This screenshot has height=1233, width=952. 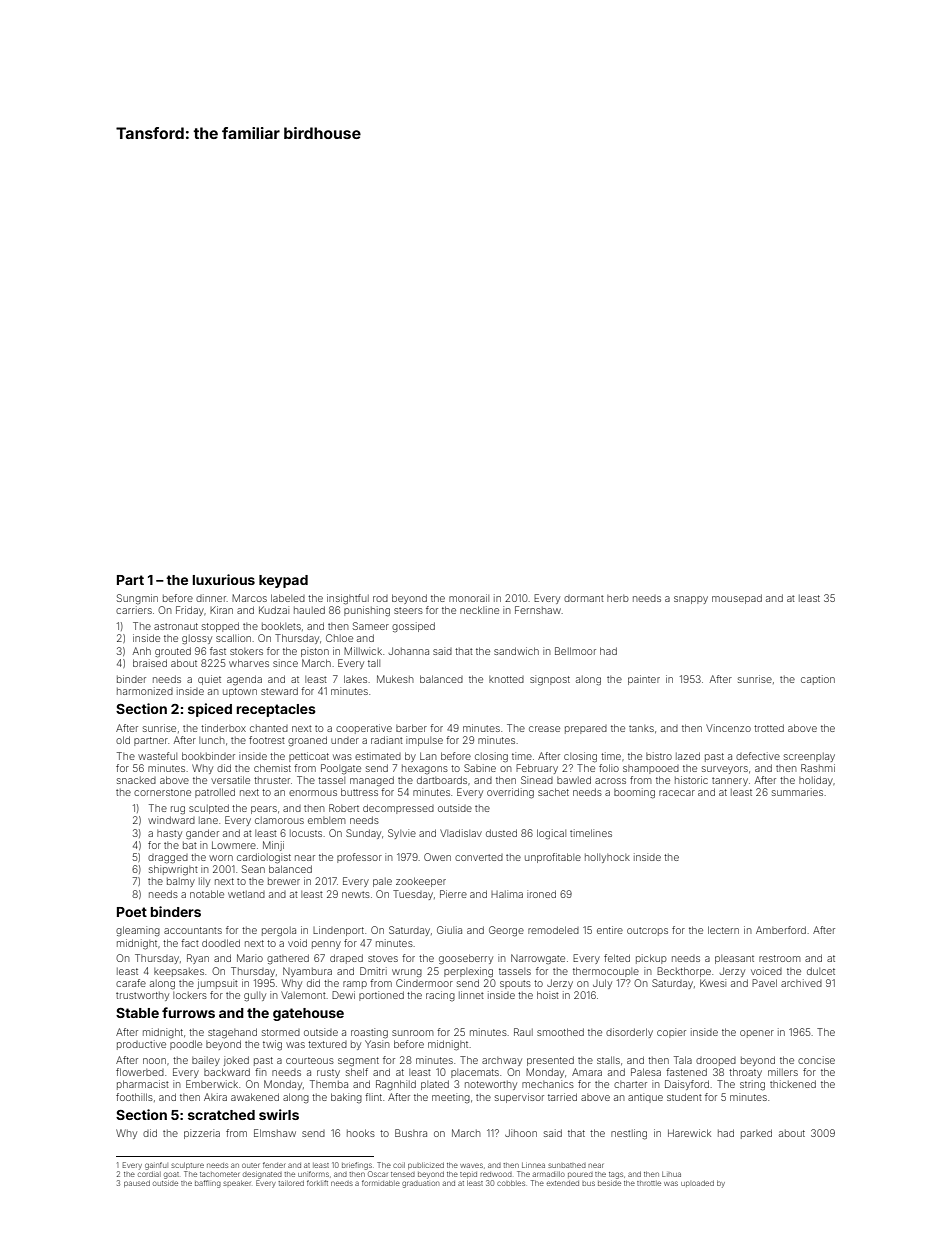 What do you see at coordinates (272, 768) in the screenshot?
I see `chemist` at bounding box center [272, 768].
